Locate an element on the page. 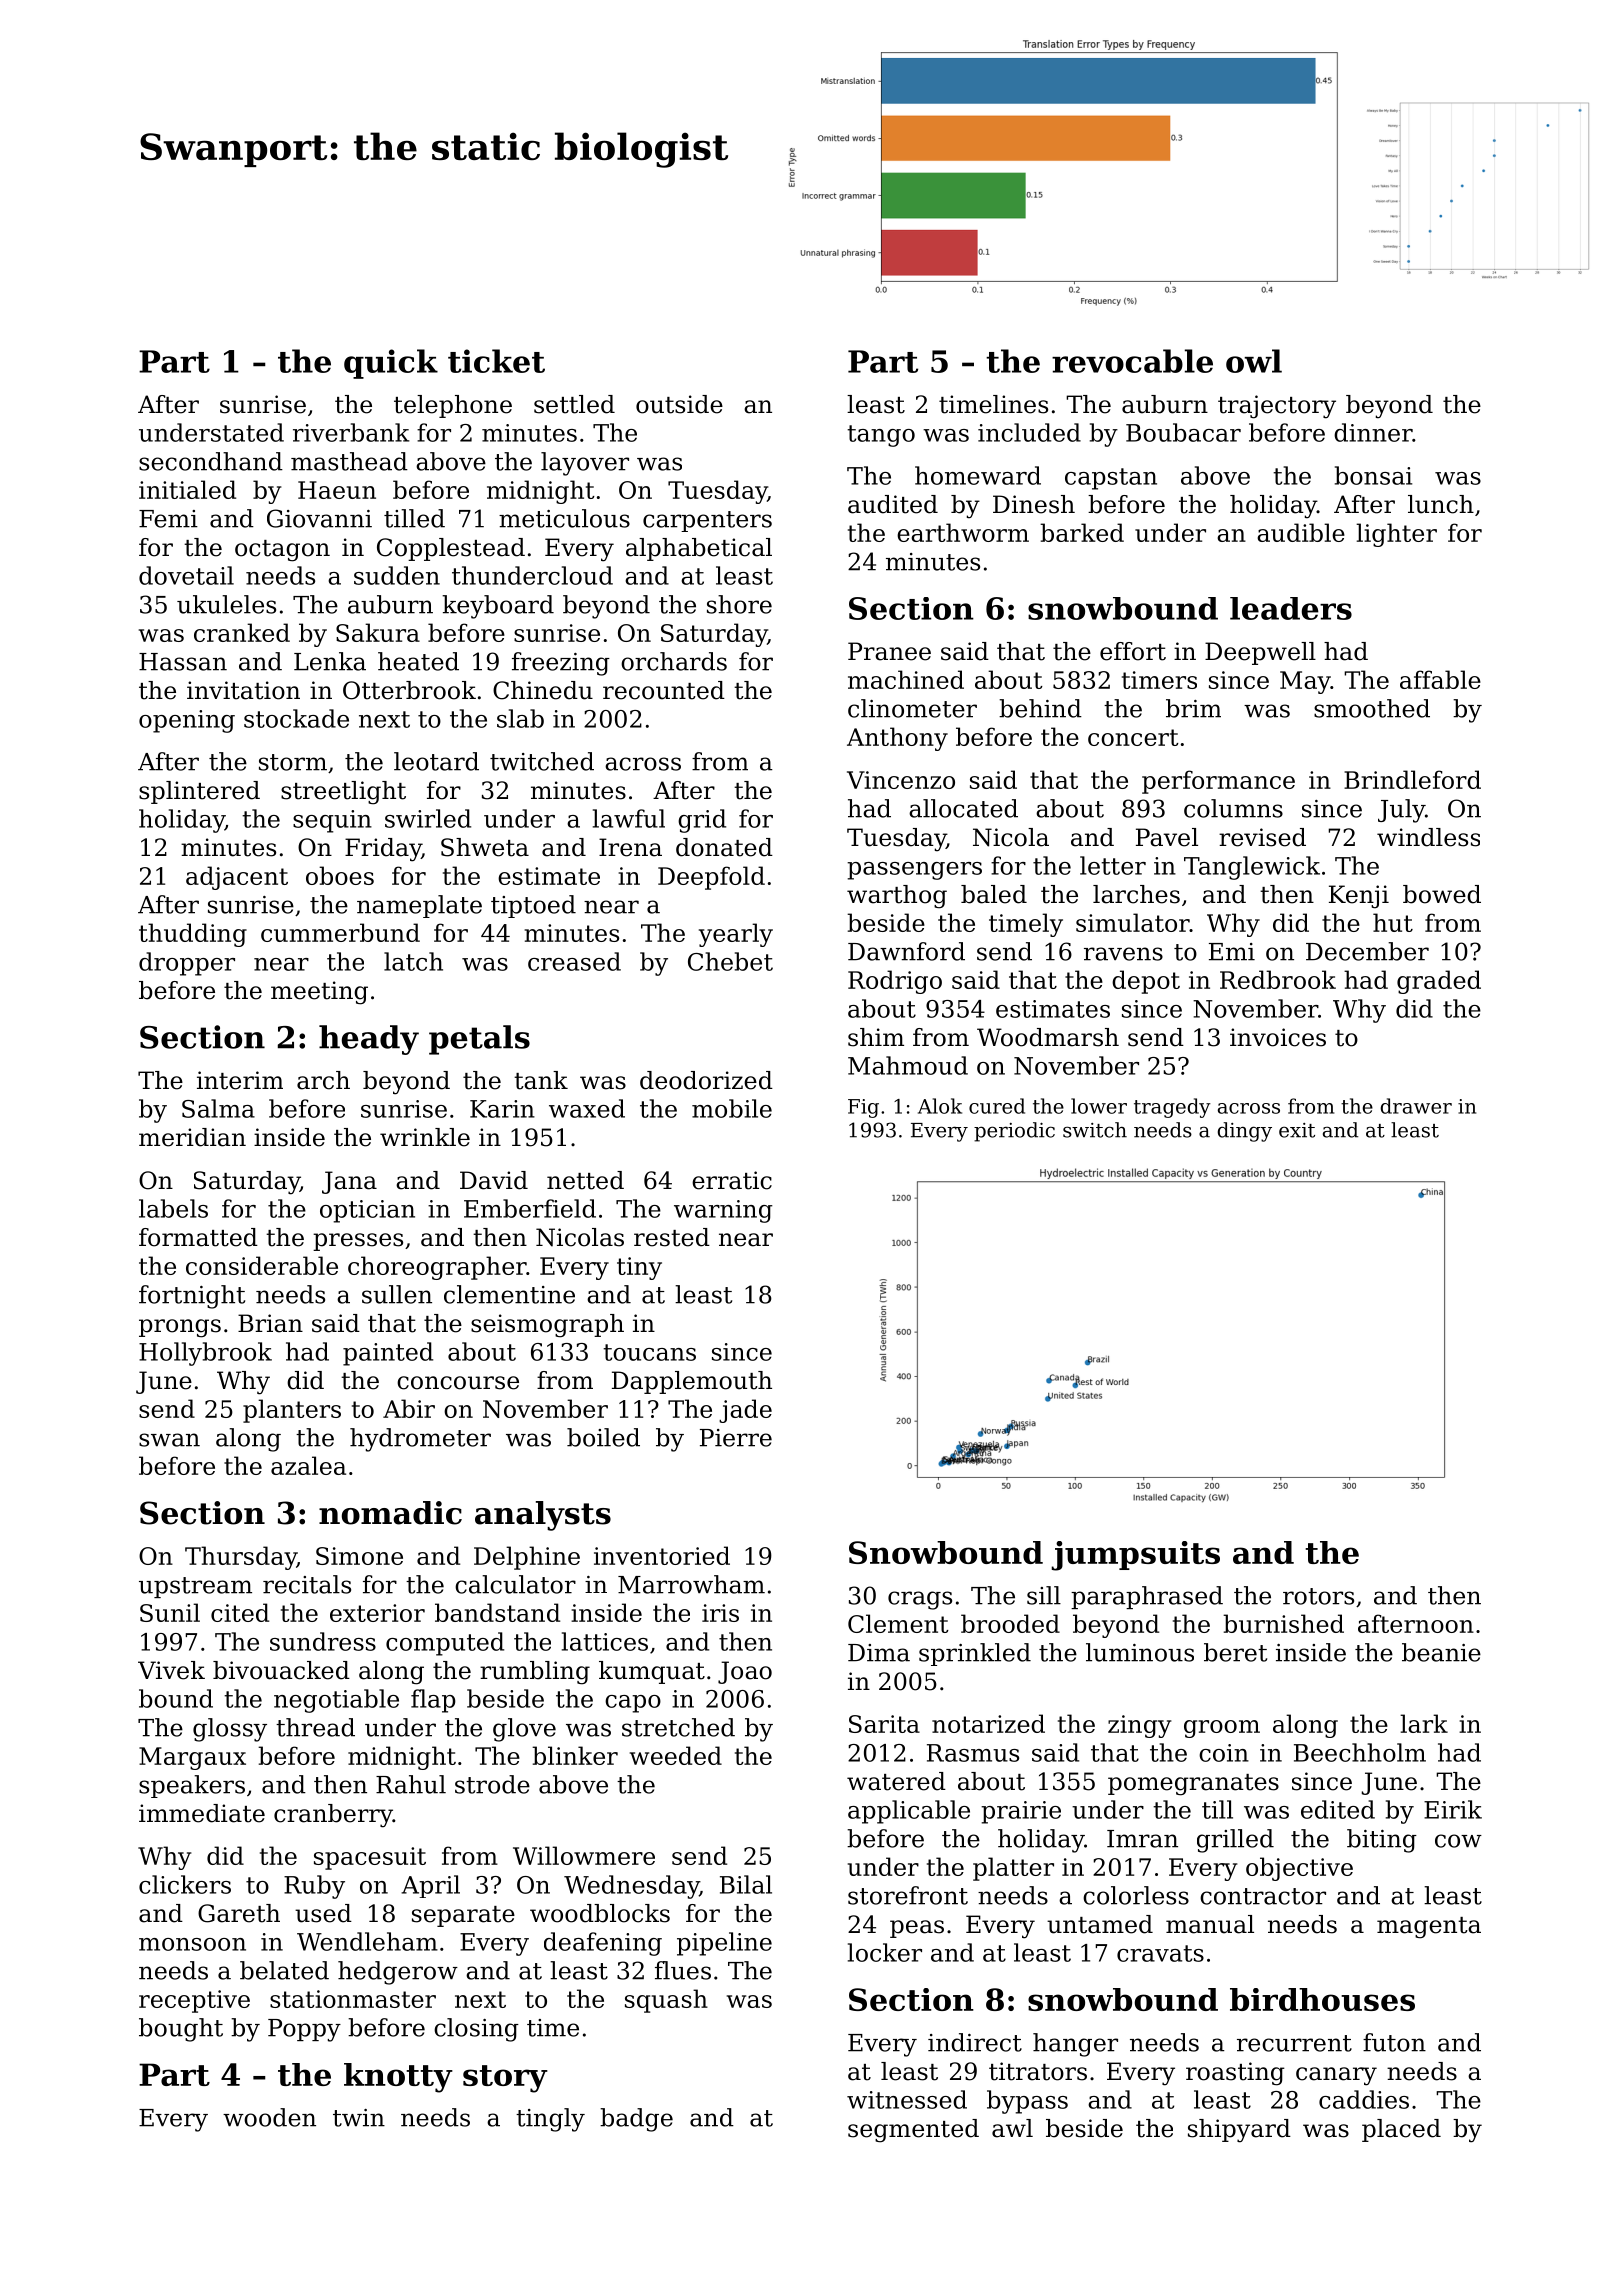 This image has width=1620, height=2292. quick is located at coordinates (391, 364).
